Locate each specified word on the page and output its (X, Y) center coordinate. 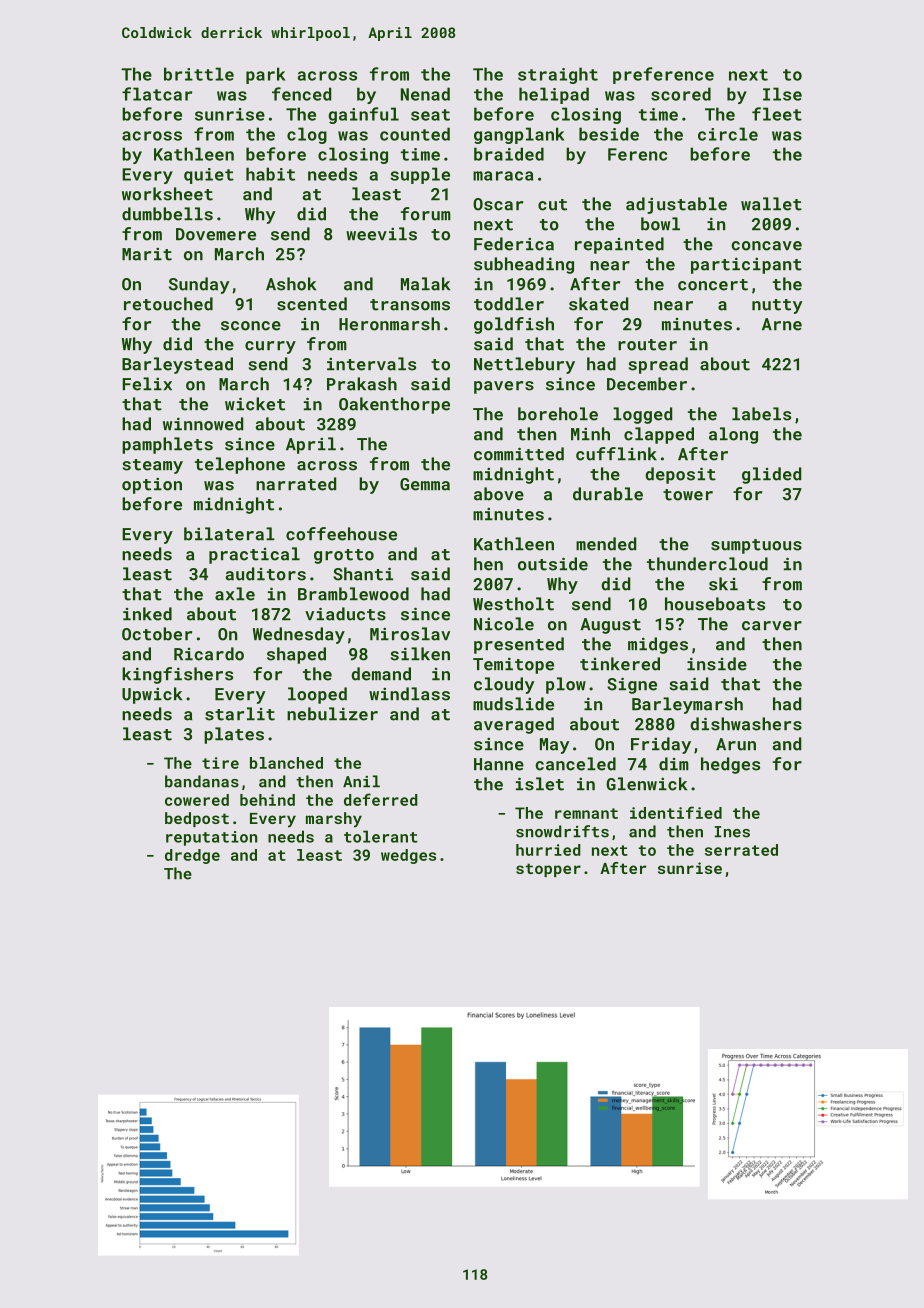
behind (267, 800)
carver (772, 626)
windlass (409, 694)
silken (420, 654)
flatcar (157, 94)
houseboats (715, 604)
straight (558, 75)
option (152, 485)
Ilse (782, 94)
